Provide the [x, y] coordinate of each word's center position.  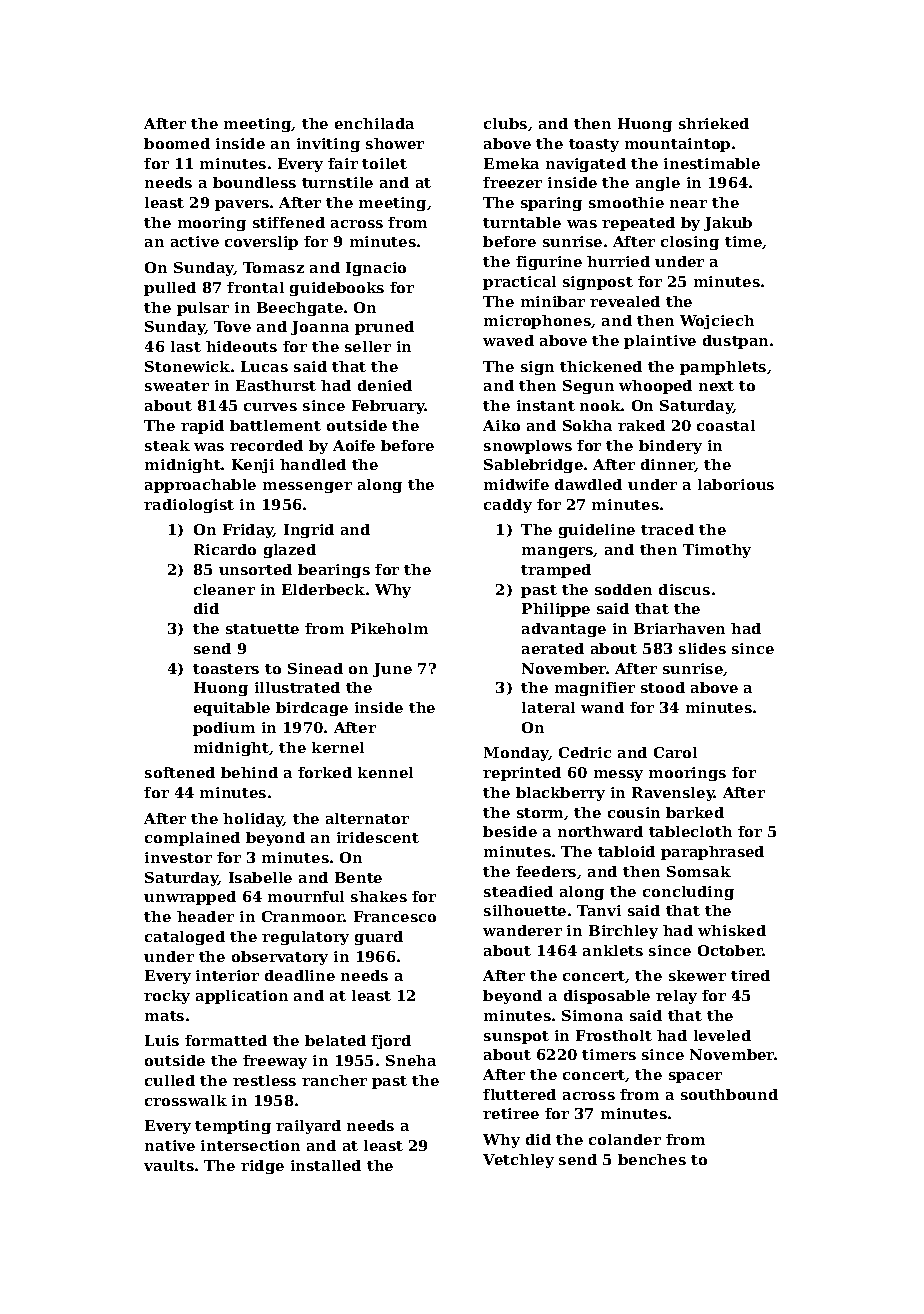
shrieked [714, 123]
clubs [505, 123]
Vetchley [518, 1161]
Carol [675, 752]
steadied [518, 891]
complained [192, 839]
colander [625, 1139]
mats [164, 1016]
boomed [177, 143]
